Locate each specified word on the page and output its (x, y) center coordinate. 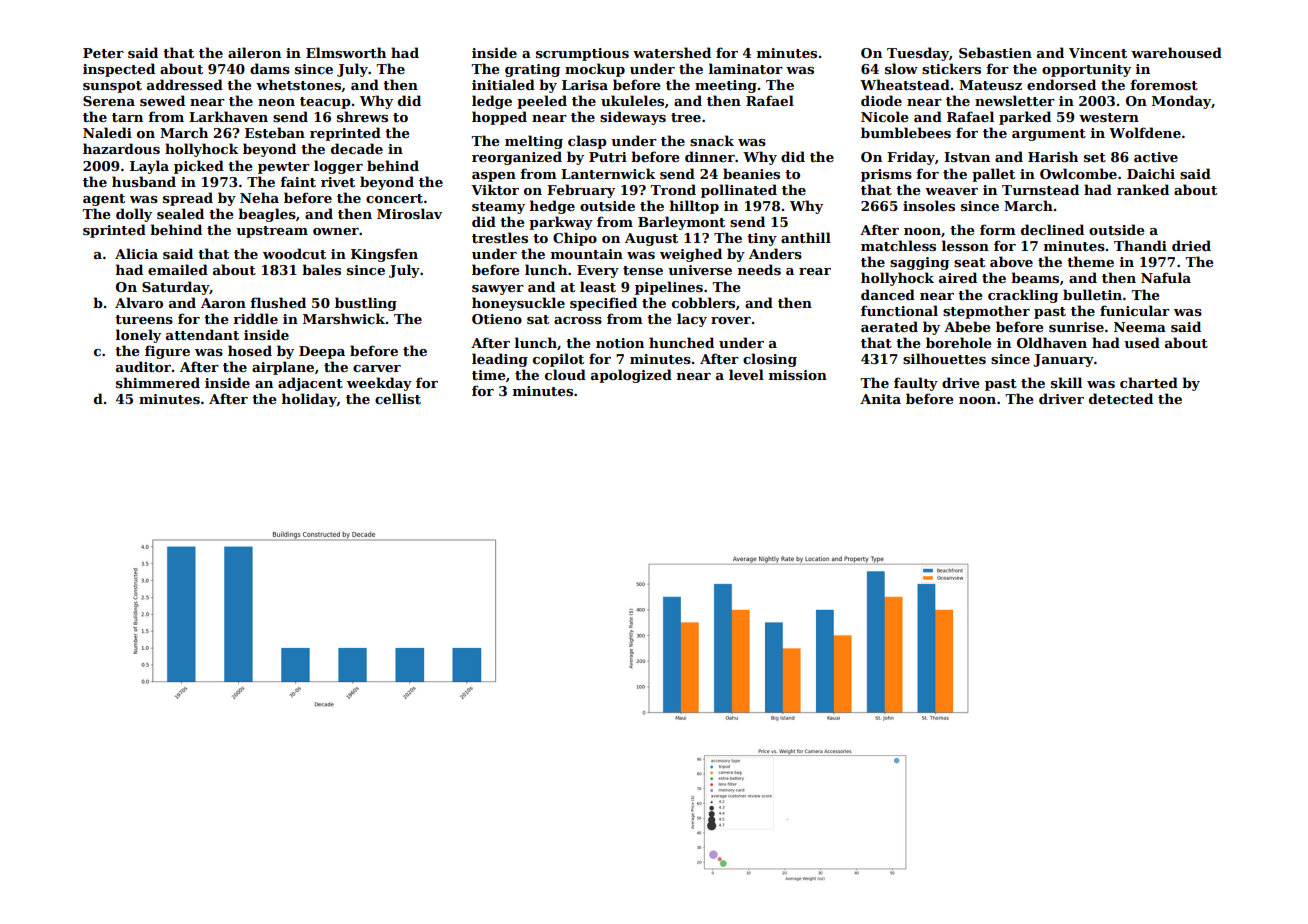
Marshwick (344, 318)
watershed (672, 52)
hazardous (121, 148)
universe (700, 270)
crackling (1023, 296)
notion (620, 343)
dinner (710, 156)
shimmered (158, 382)
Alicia (136, 253)
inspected (119, 70)
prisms (886, 175)
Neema (1140, 327)
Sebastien (995, 52)
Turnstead (1040, 189)
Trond (673, 189)
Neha (259, 197)
